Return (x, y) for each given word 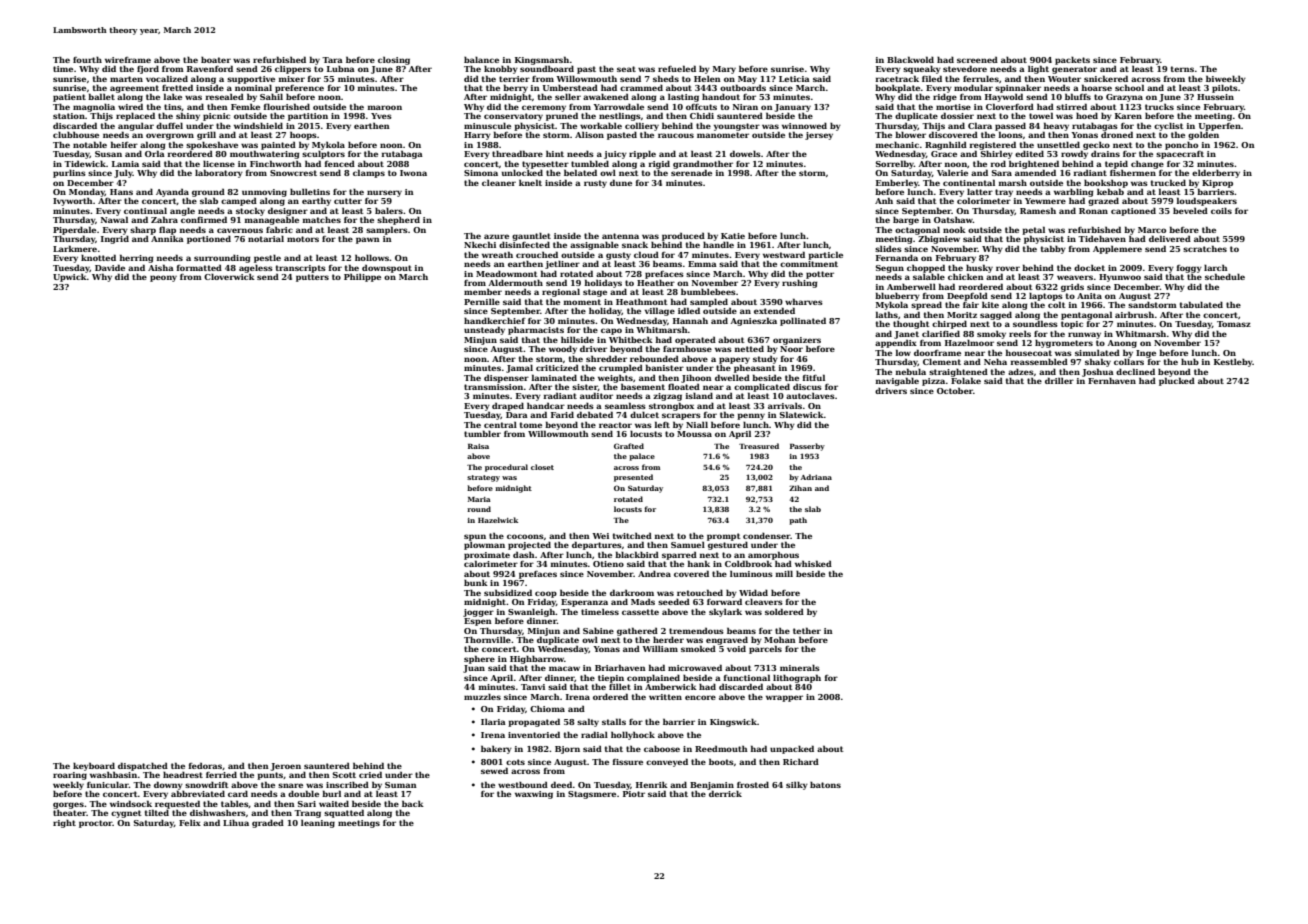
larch (1216, 267)
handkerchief (495, 320)
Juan (474, 669)
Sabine (598, 630)
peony (163, 278)
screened (977, 60)
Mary (724, 70)
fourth (87, 59)
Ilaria (493, 722)
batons (825, 784)
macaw (564, 668)
